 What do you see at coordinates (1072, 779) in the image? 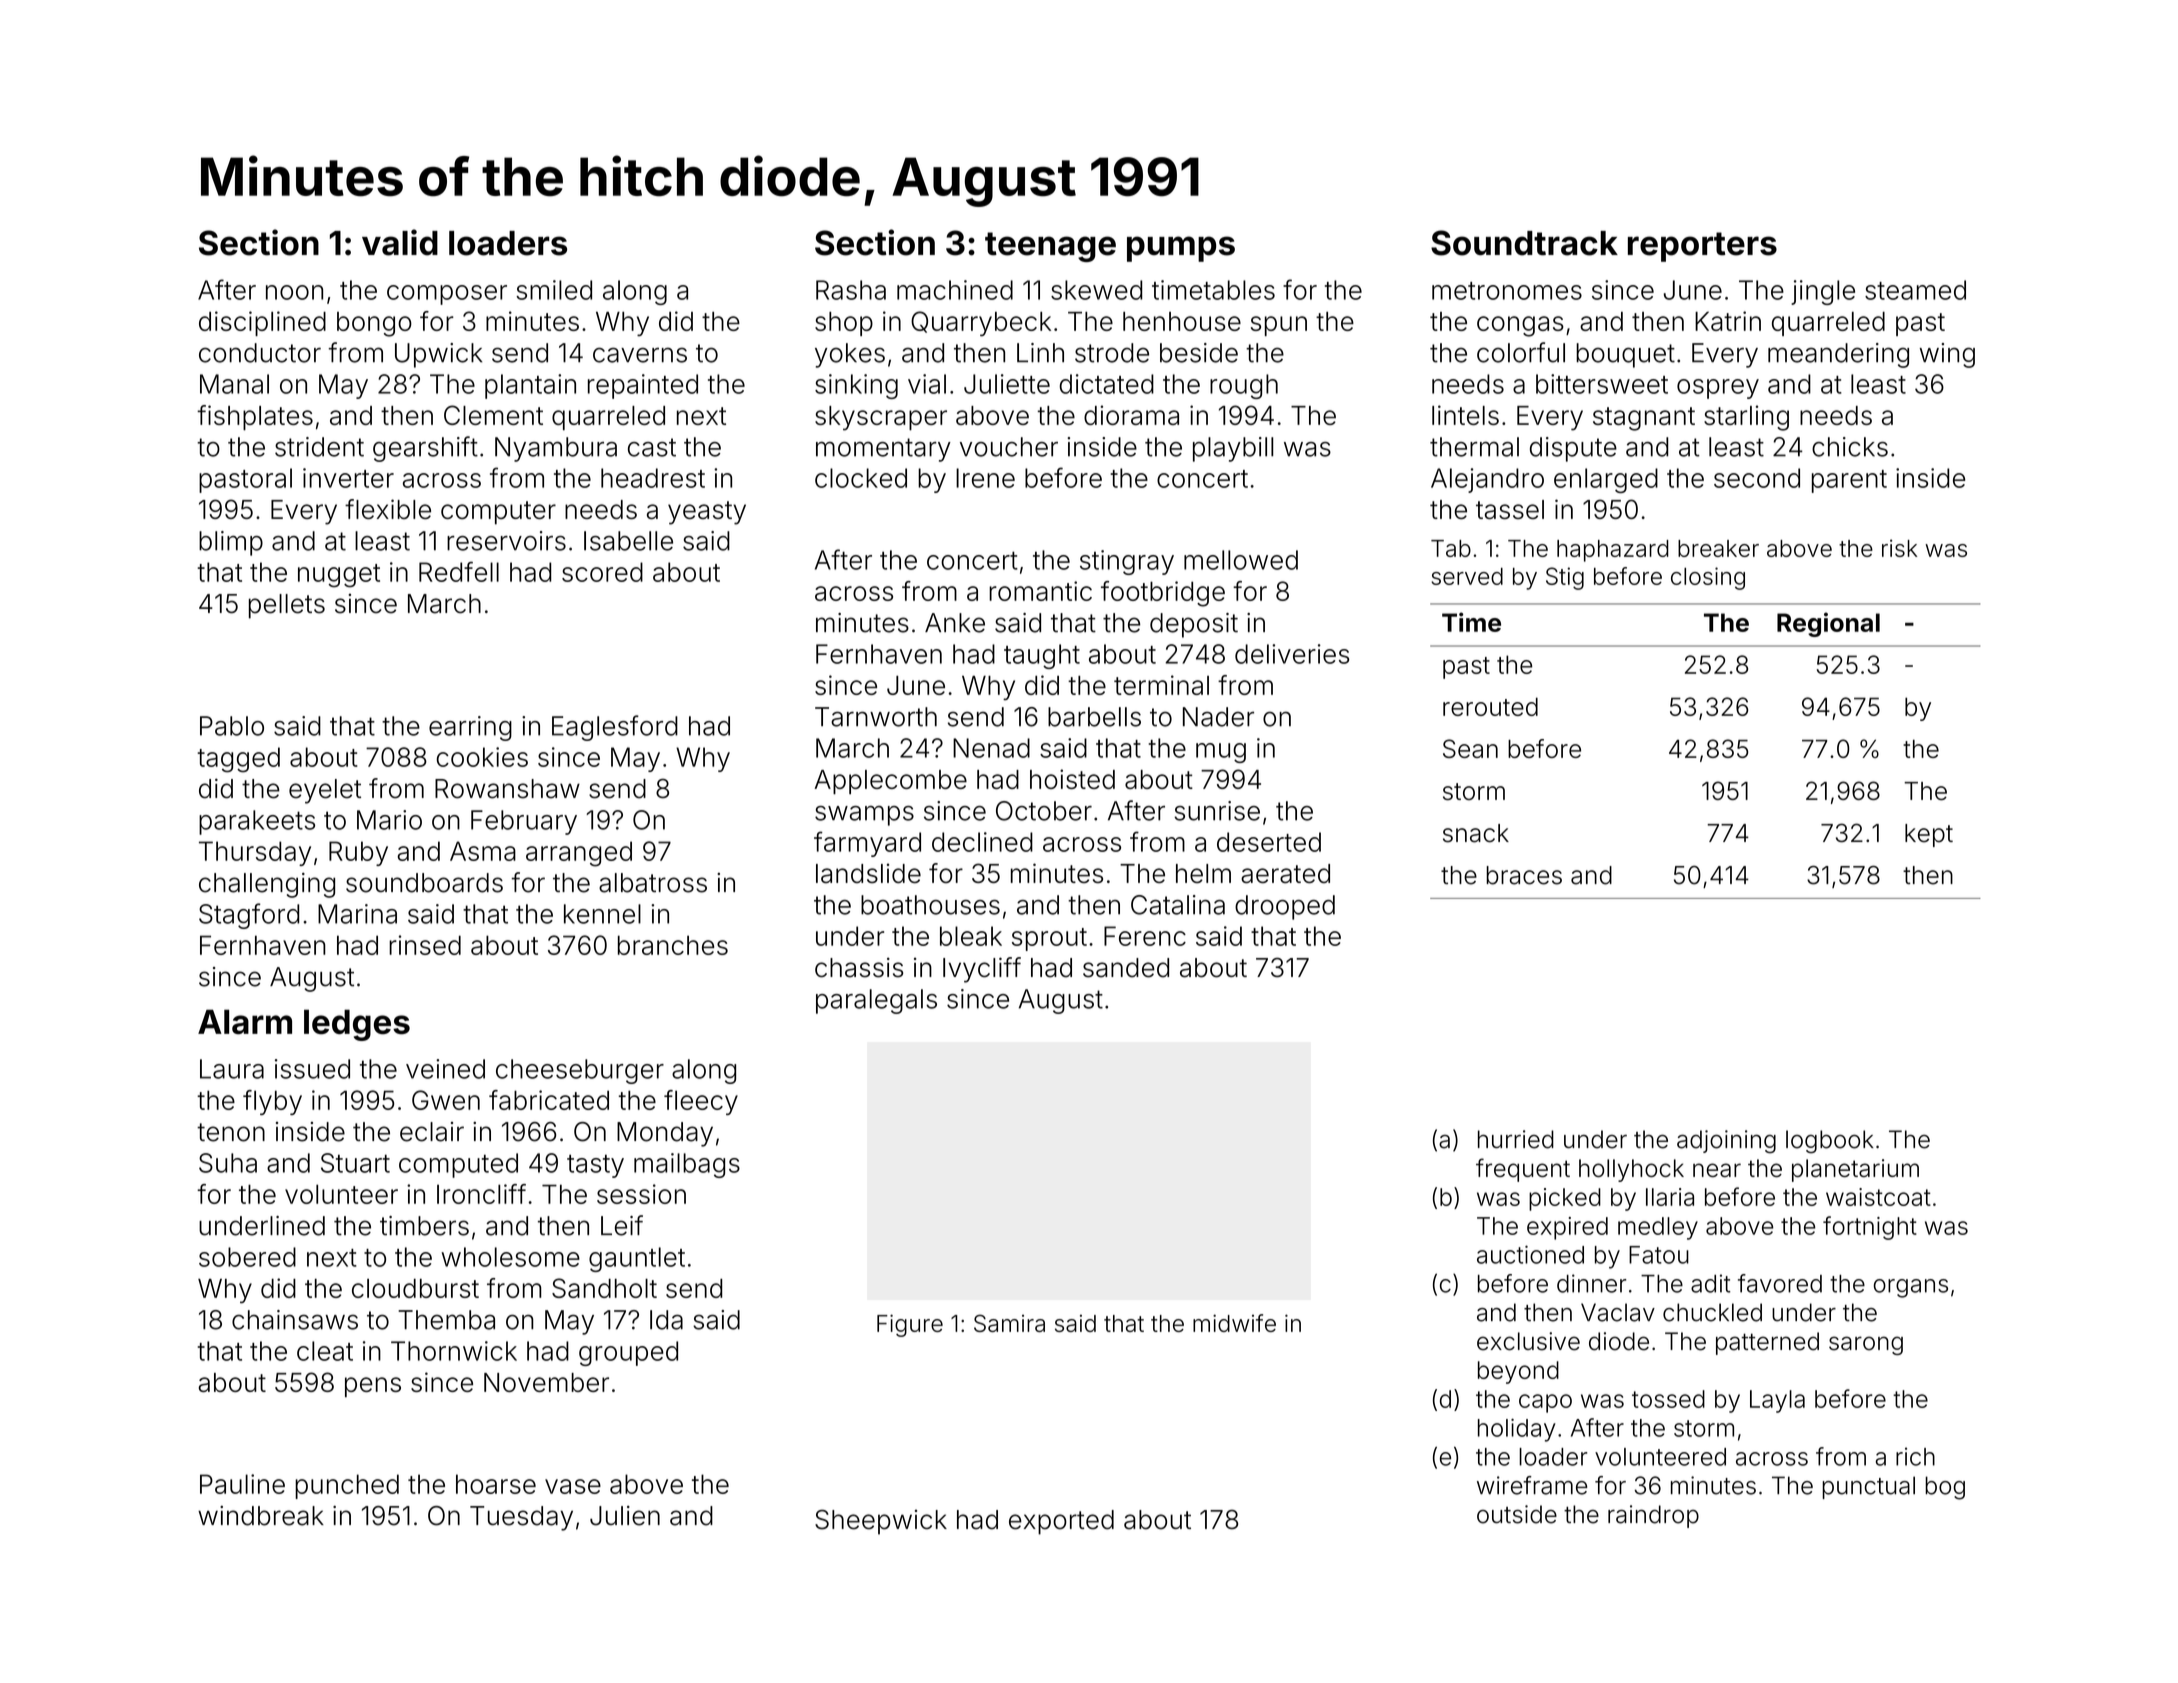
I see `hoisted` at bounding box center [1072, 779].
